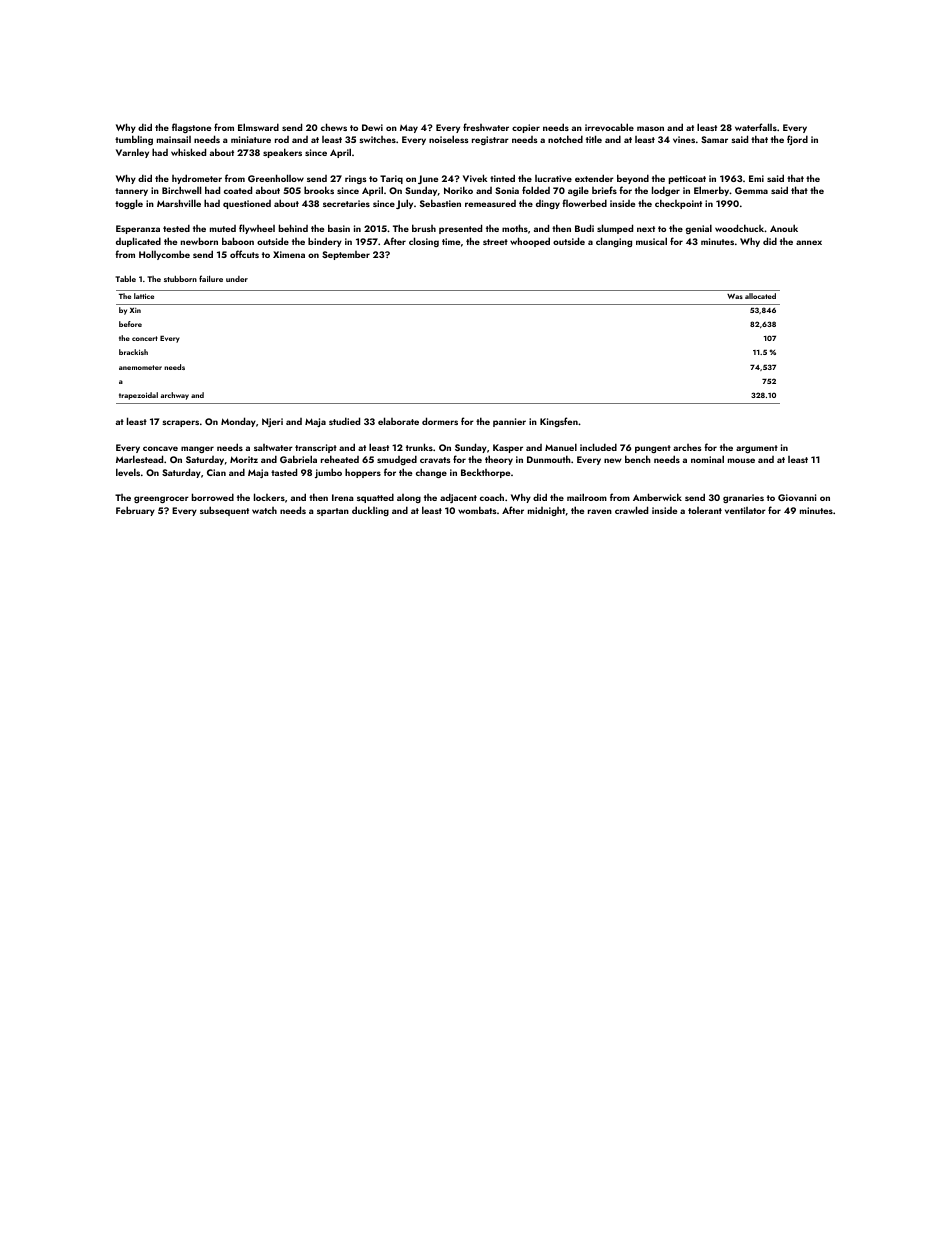  I want to click on Budi, so click(584, 228).
